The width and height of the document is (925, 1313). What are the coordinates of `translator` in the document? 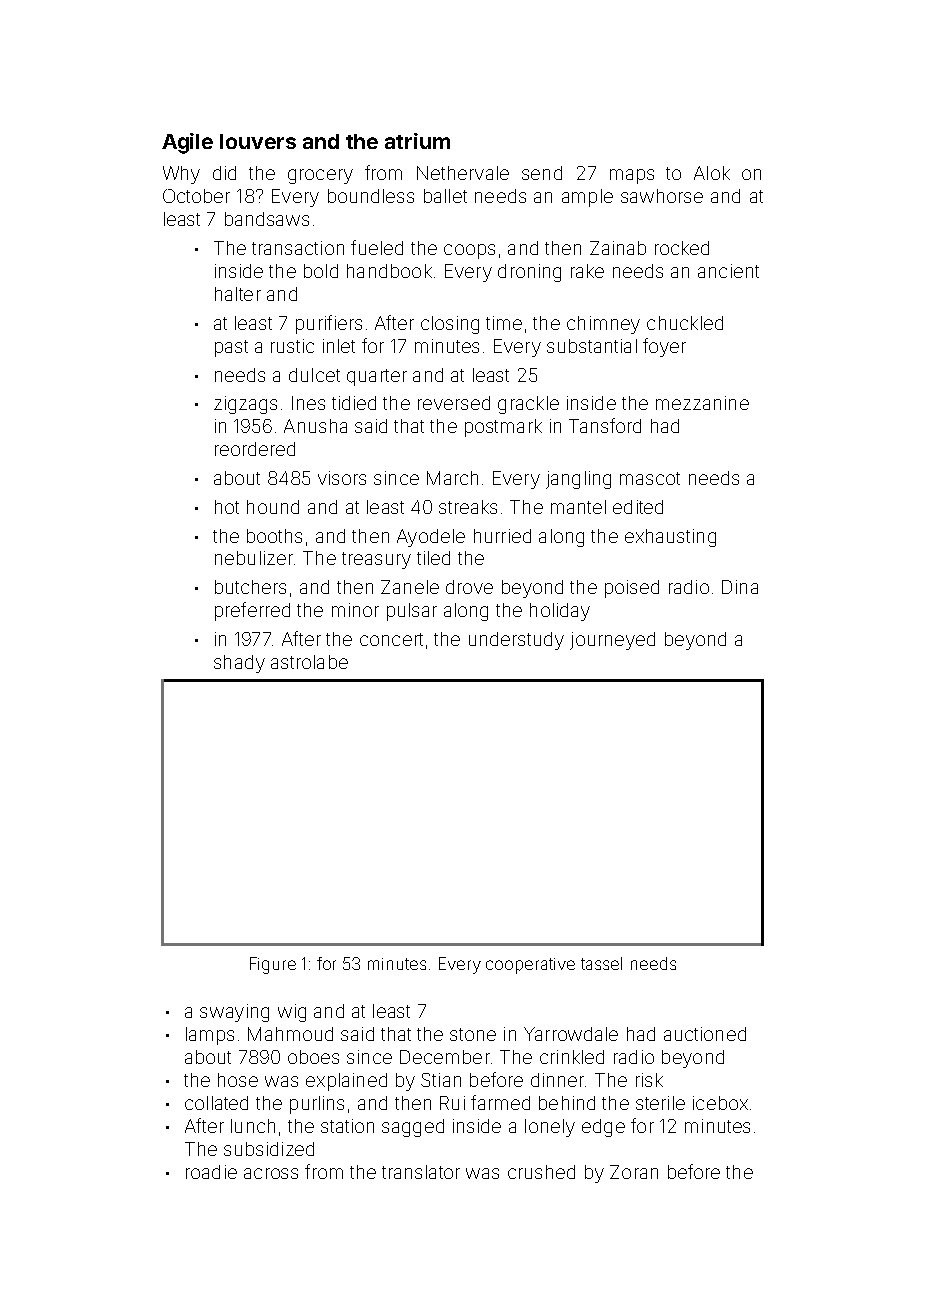 It's located at (421, 1172).
